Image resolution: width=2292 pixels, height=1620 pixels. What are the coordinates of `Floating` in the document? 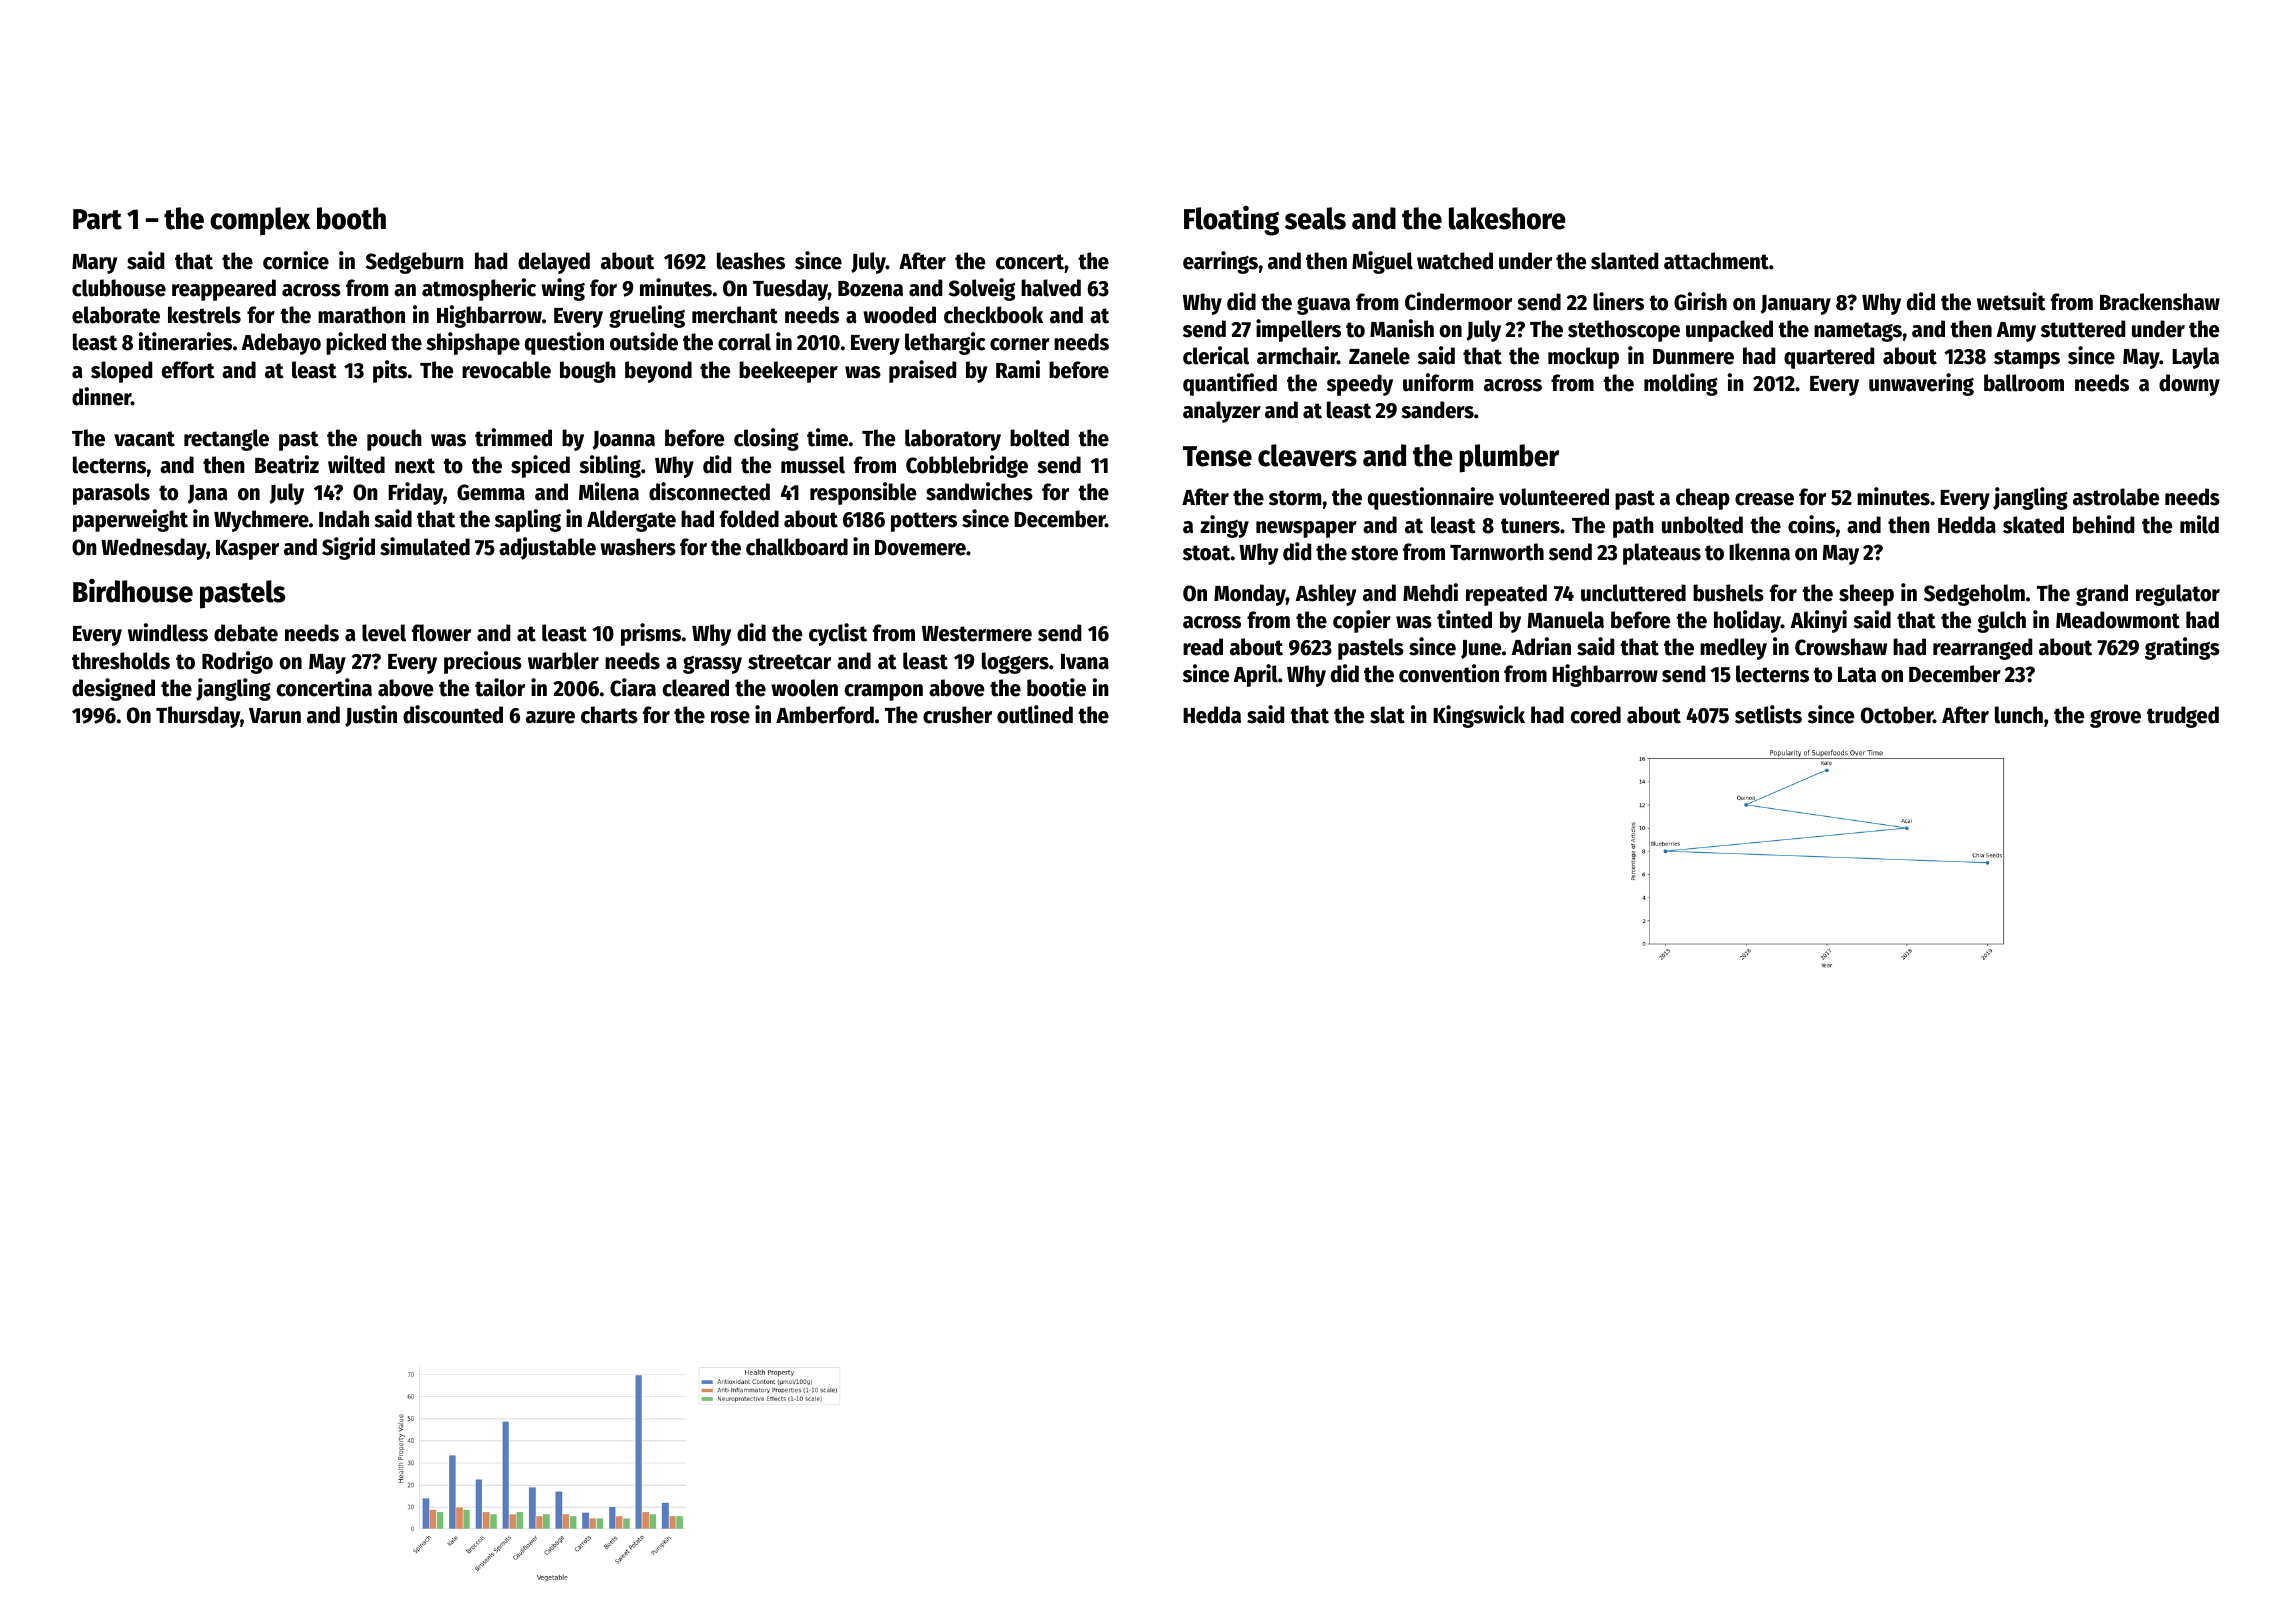 It's located at (1231, 221).
